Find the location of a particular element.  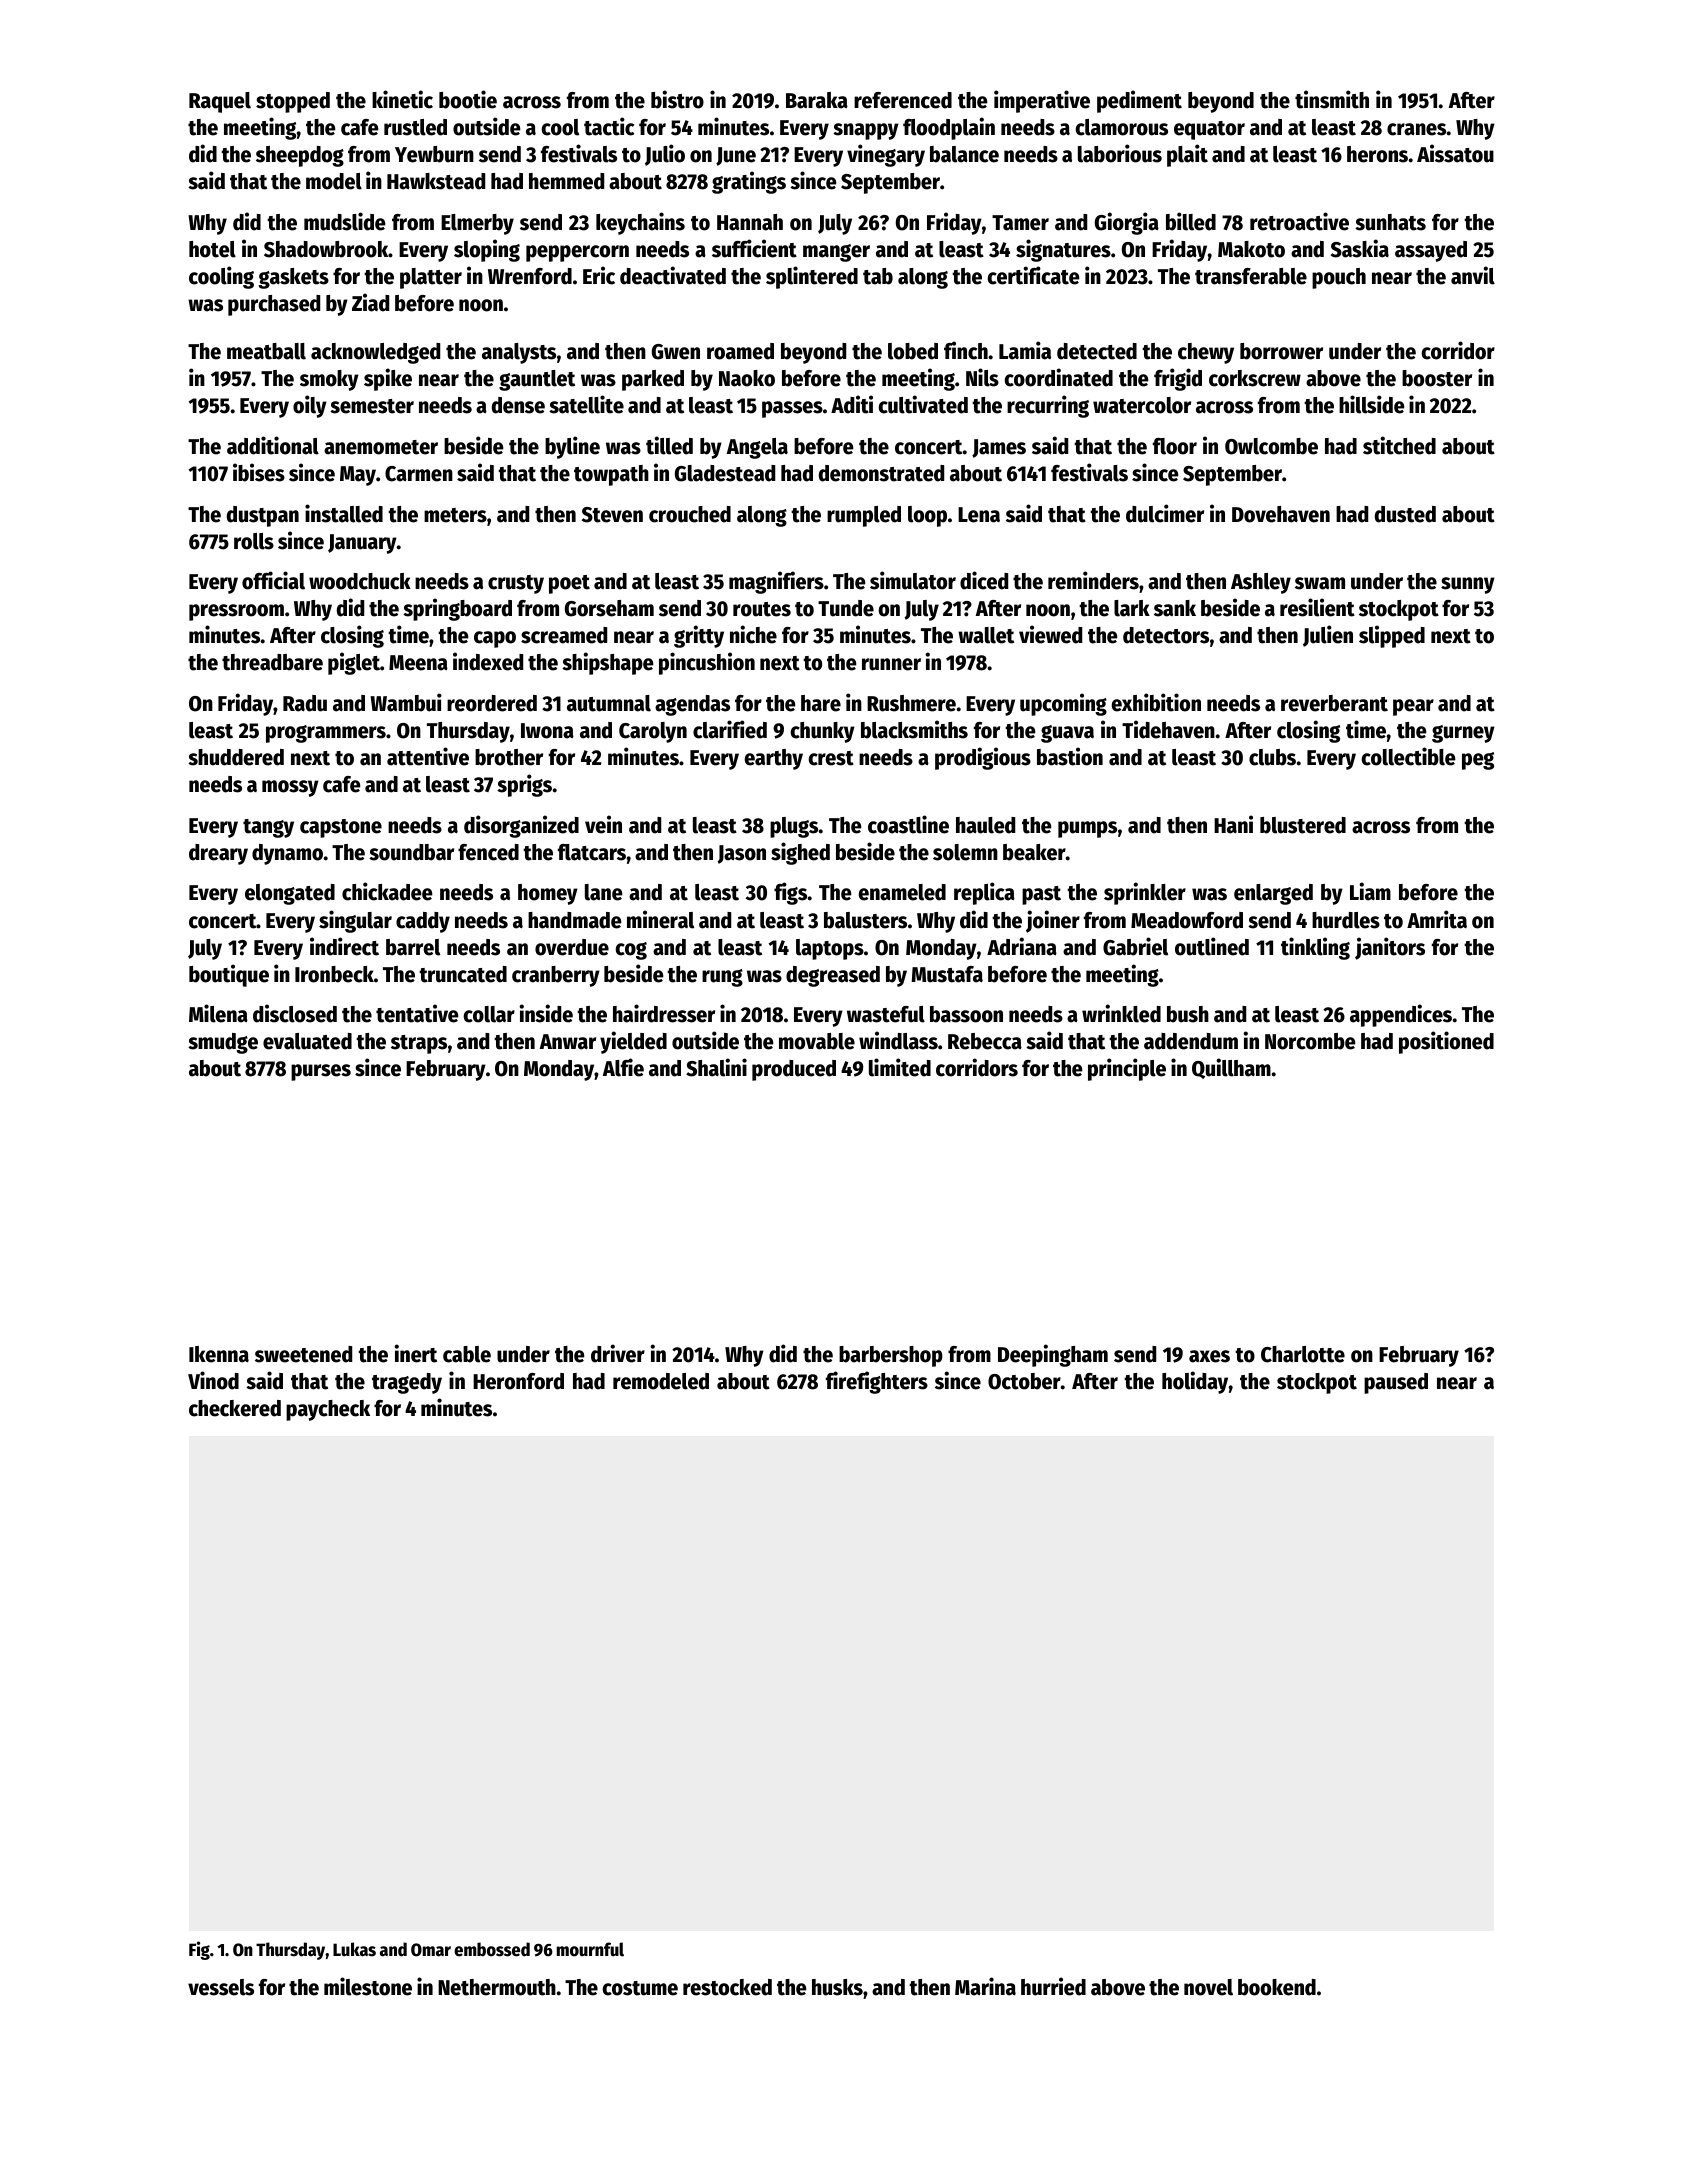

stopped is located at coordinates (293, 102).
